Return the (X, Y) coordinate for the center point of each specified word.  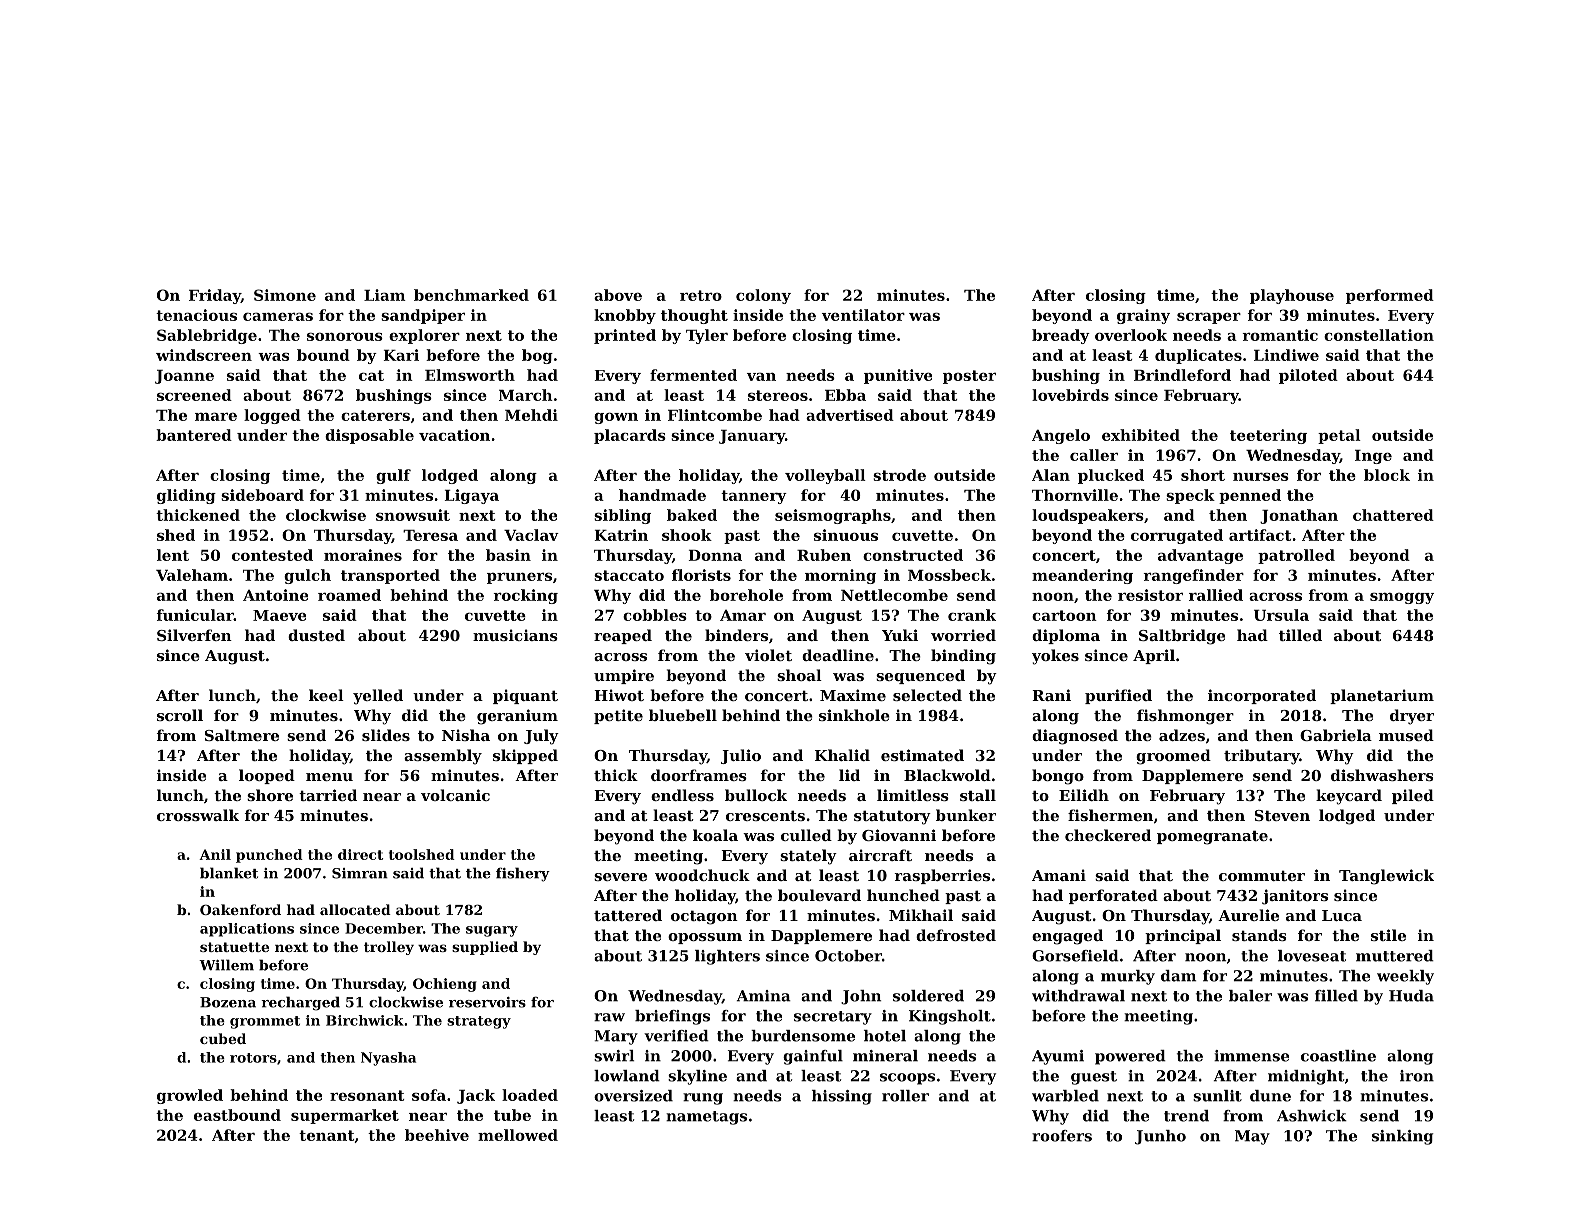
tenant (326, 1135)
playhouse (1292, 296)
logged (272, 416)
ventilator (863, 315)
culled (806, 835)
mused (1406, 735)
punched (269, 856)
